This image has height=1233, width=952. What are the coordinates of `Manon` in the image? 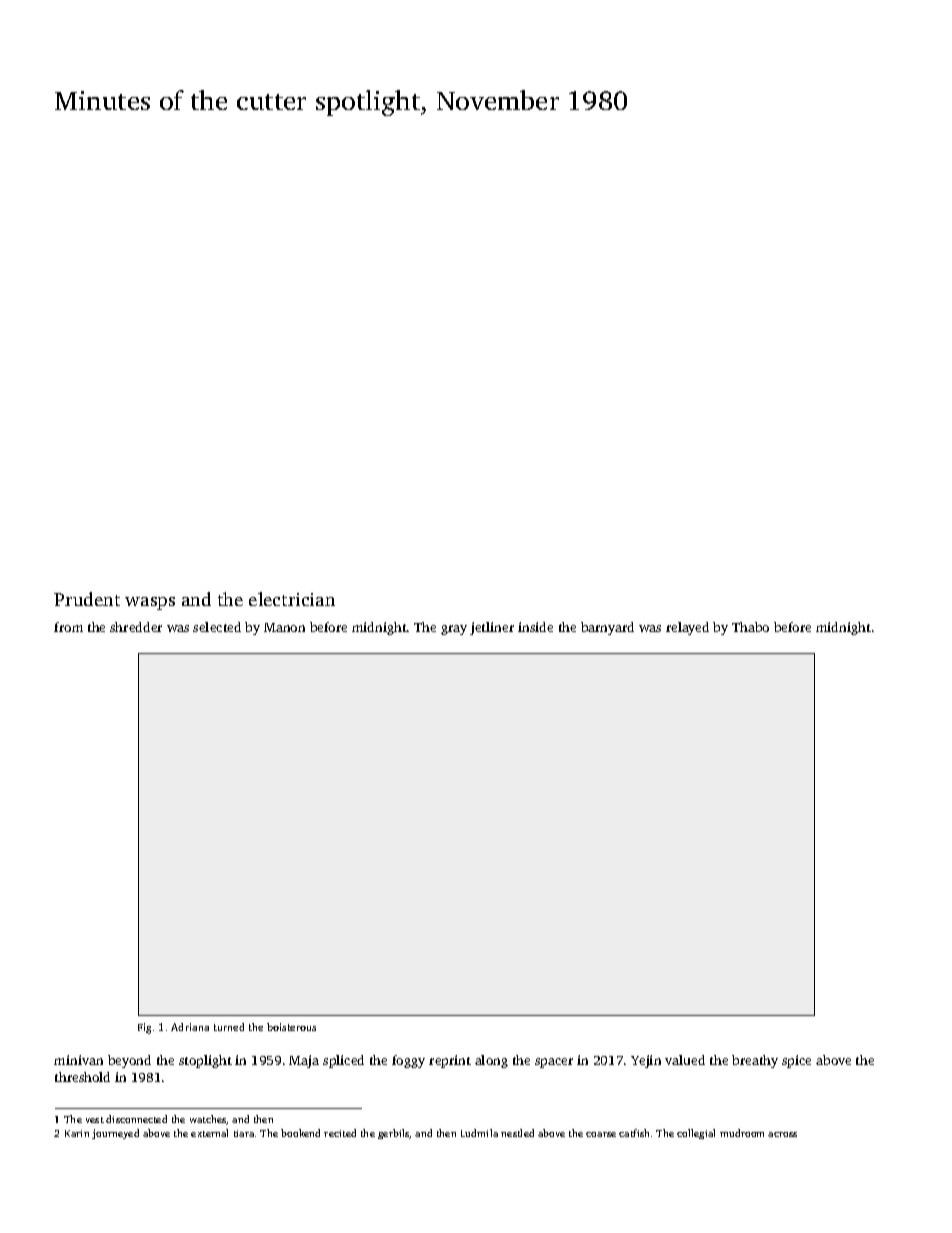 It's located at (284, 627).
